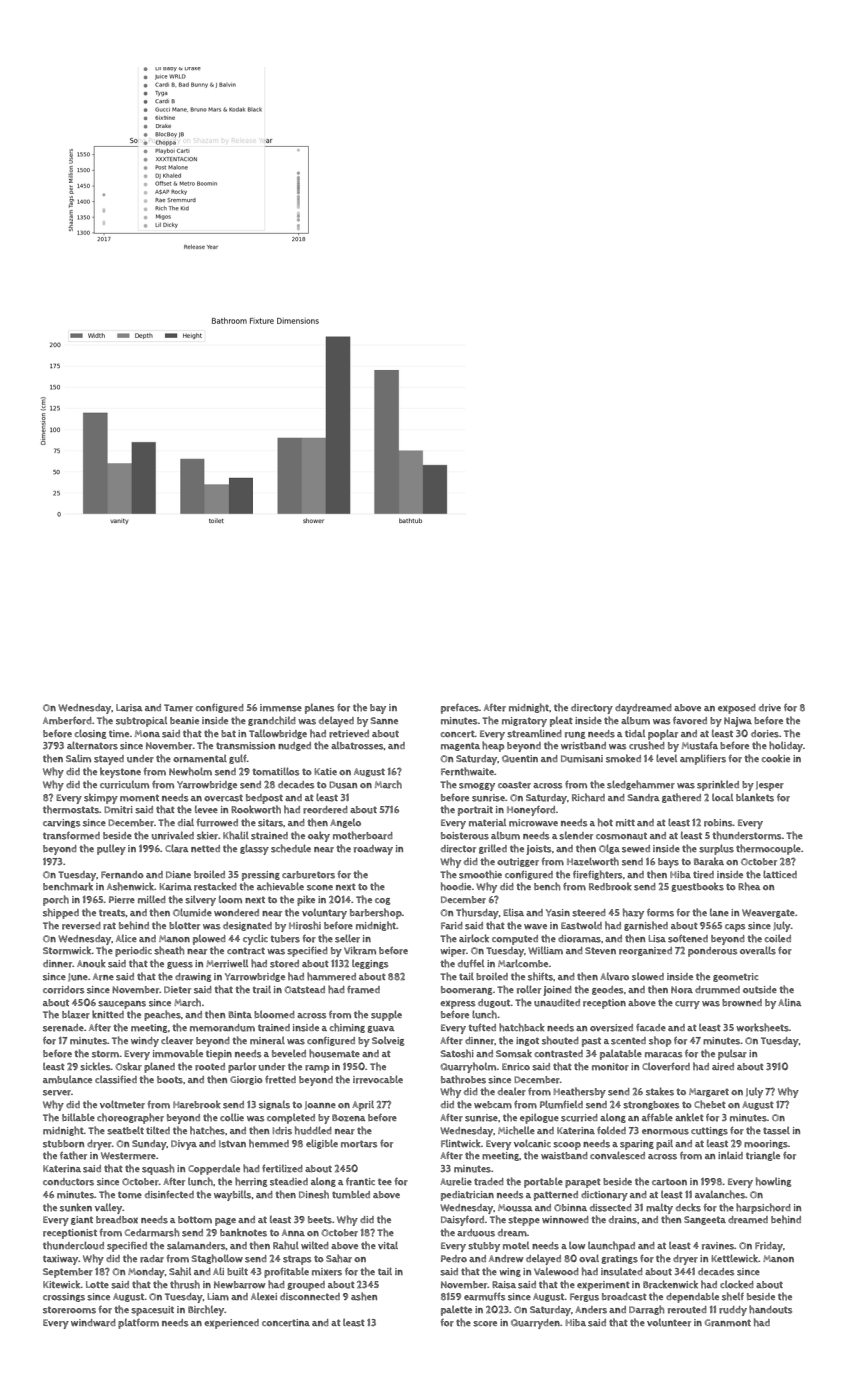 The width and height of the image is (849, 1400). What do you see at coordinates (91, 963) in the image?
I see `Anouk` at bounding box center [91, 963].
